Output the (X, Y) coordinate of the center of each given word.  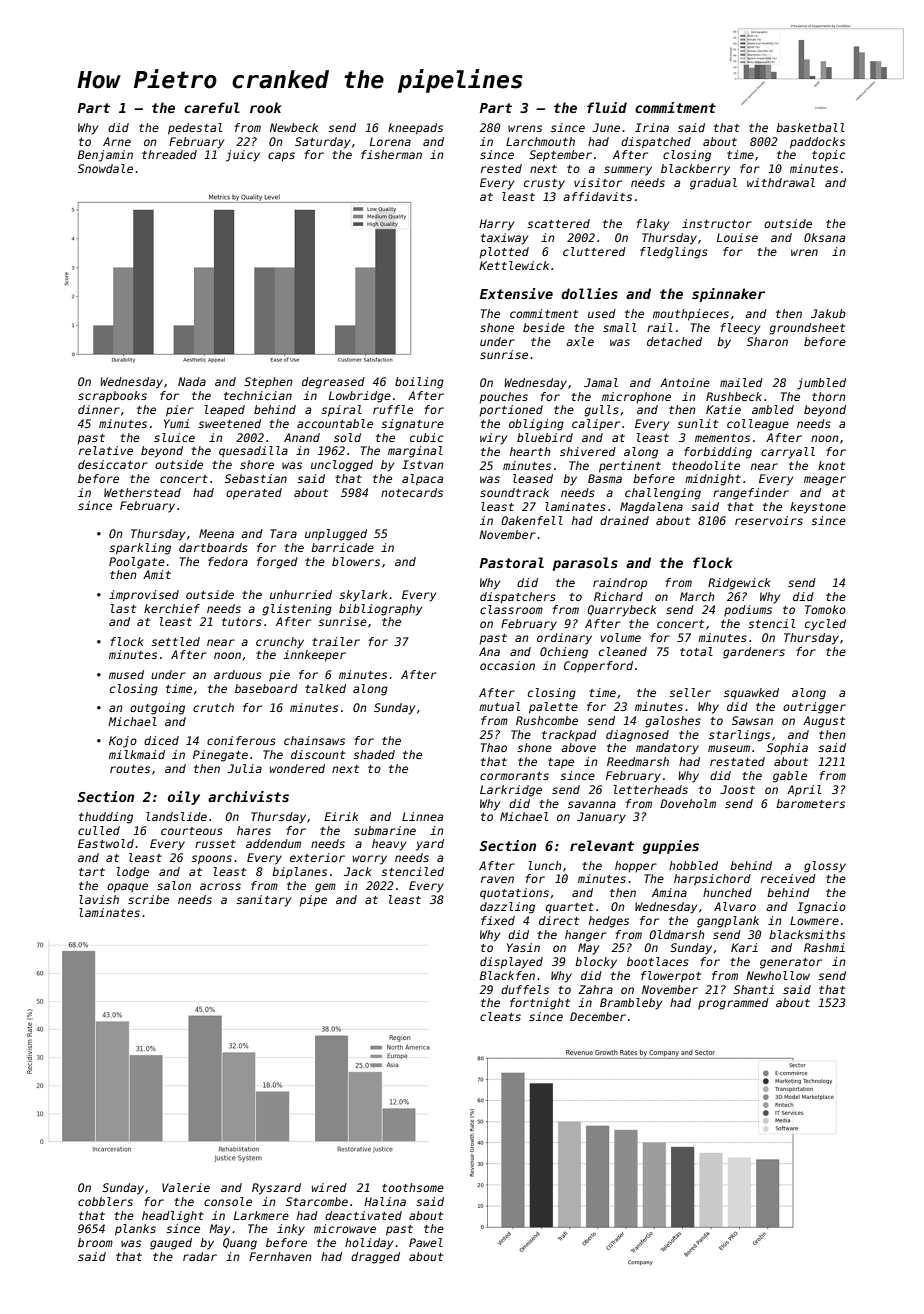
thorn (828, 396)
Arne (117, 141)
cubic (427, 437)
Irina (652, 127)
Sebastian (256, 478)
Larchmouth (540, 141)
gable (790, 777)
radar (200, 1256)
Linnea (422, 816)
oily (184, 798)
